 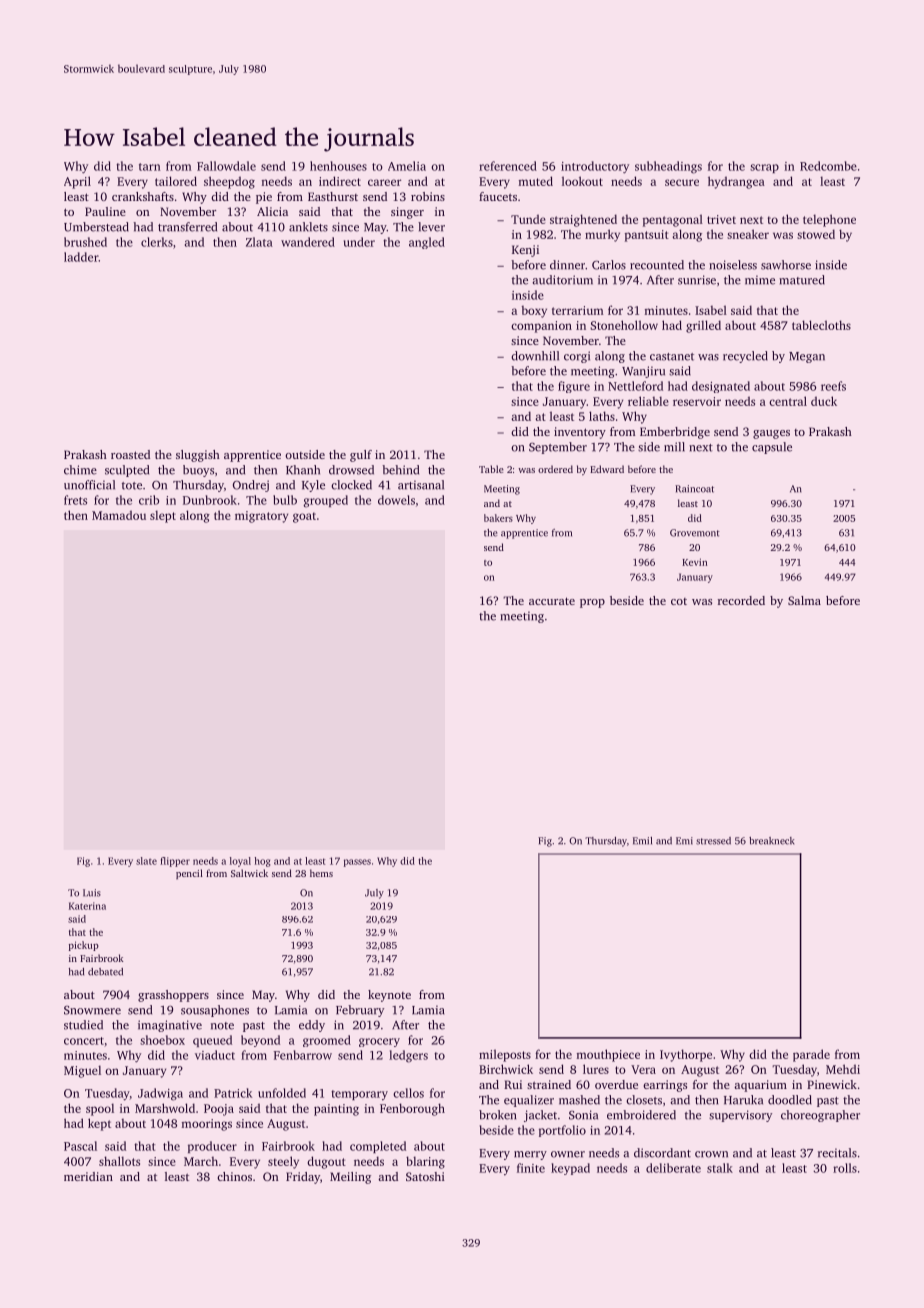 What do you see at coordinates (828, 166) in the document?
I see `Redcombe` at bounding box center [828, 166].
